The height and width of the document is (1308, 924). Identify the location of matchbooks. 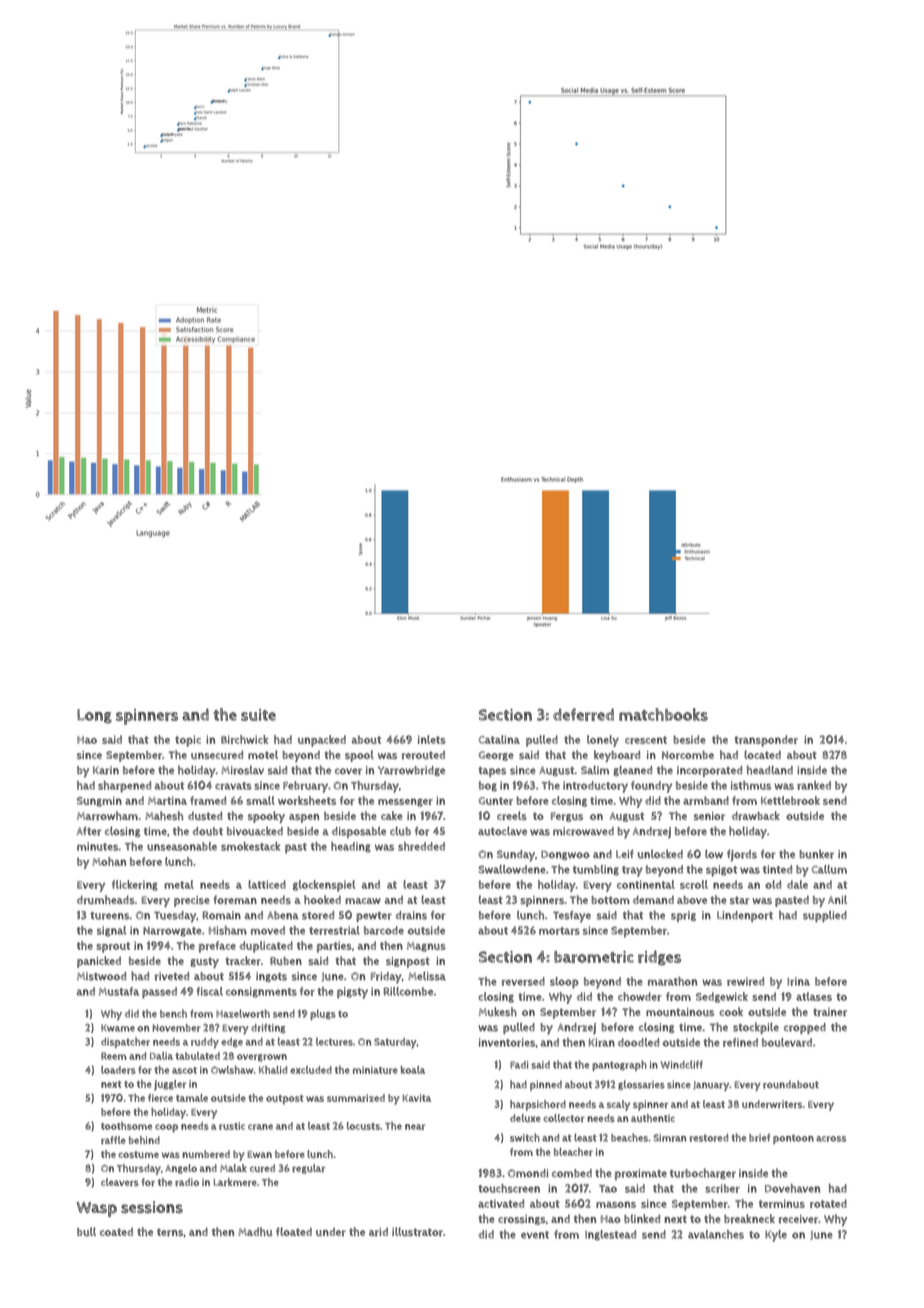
(663, 714).
